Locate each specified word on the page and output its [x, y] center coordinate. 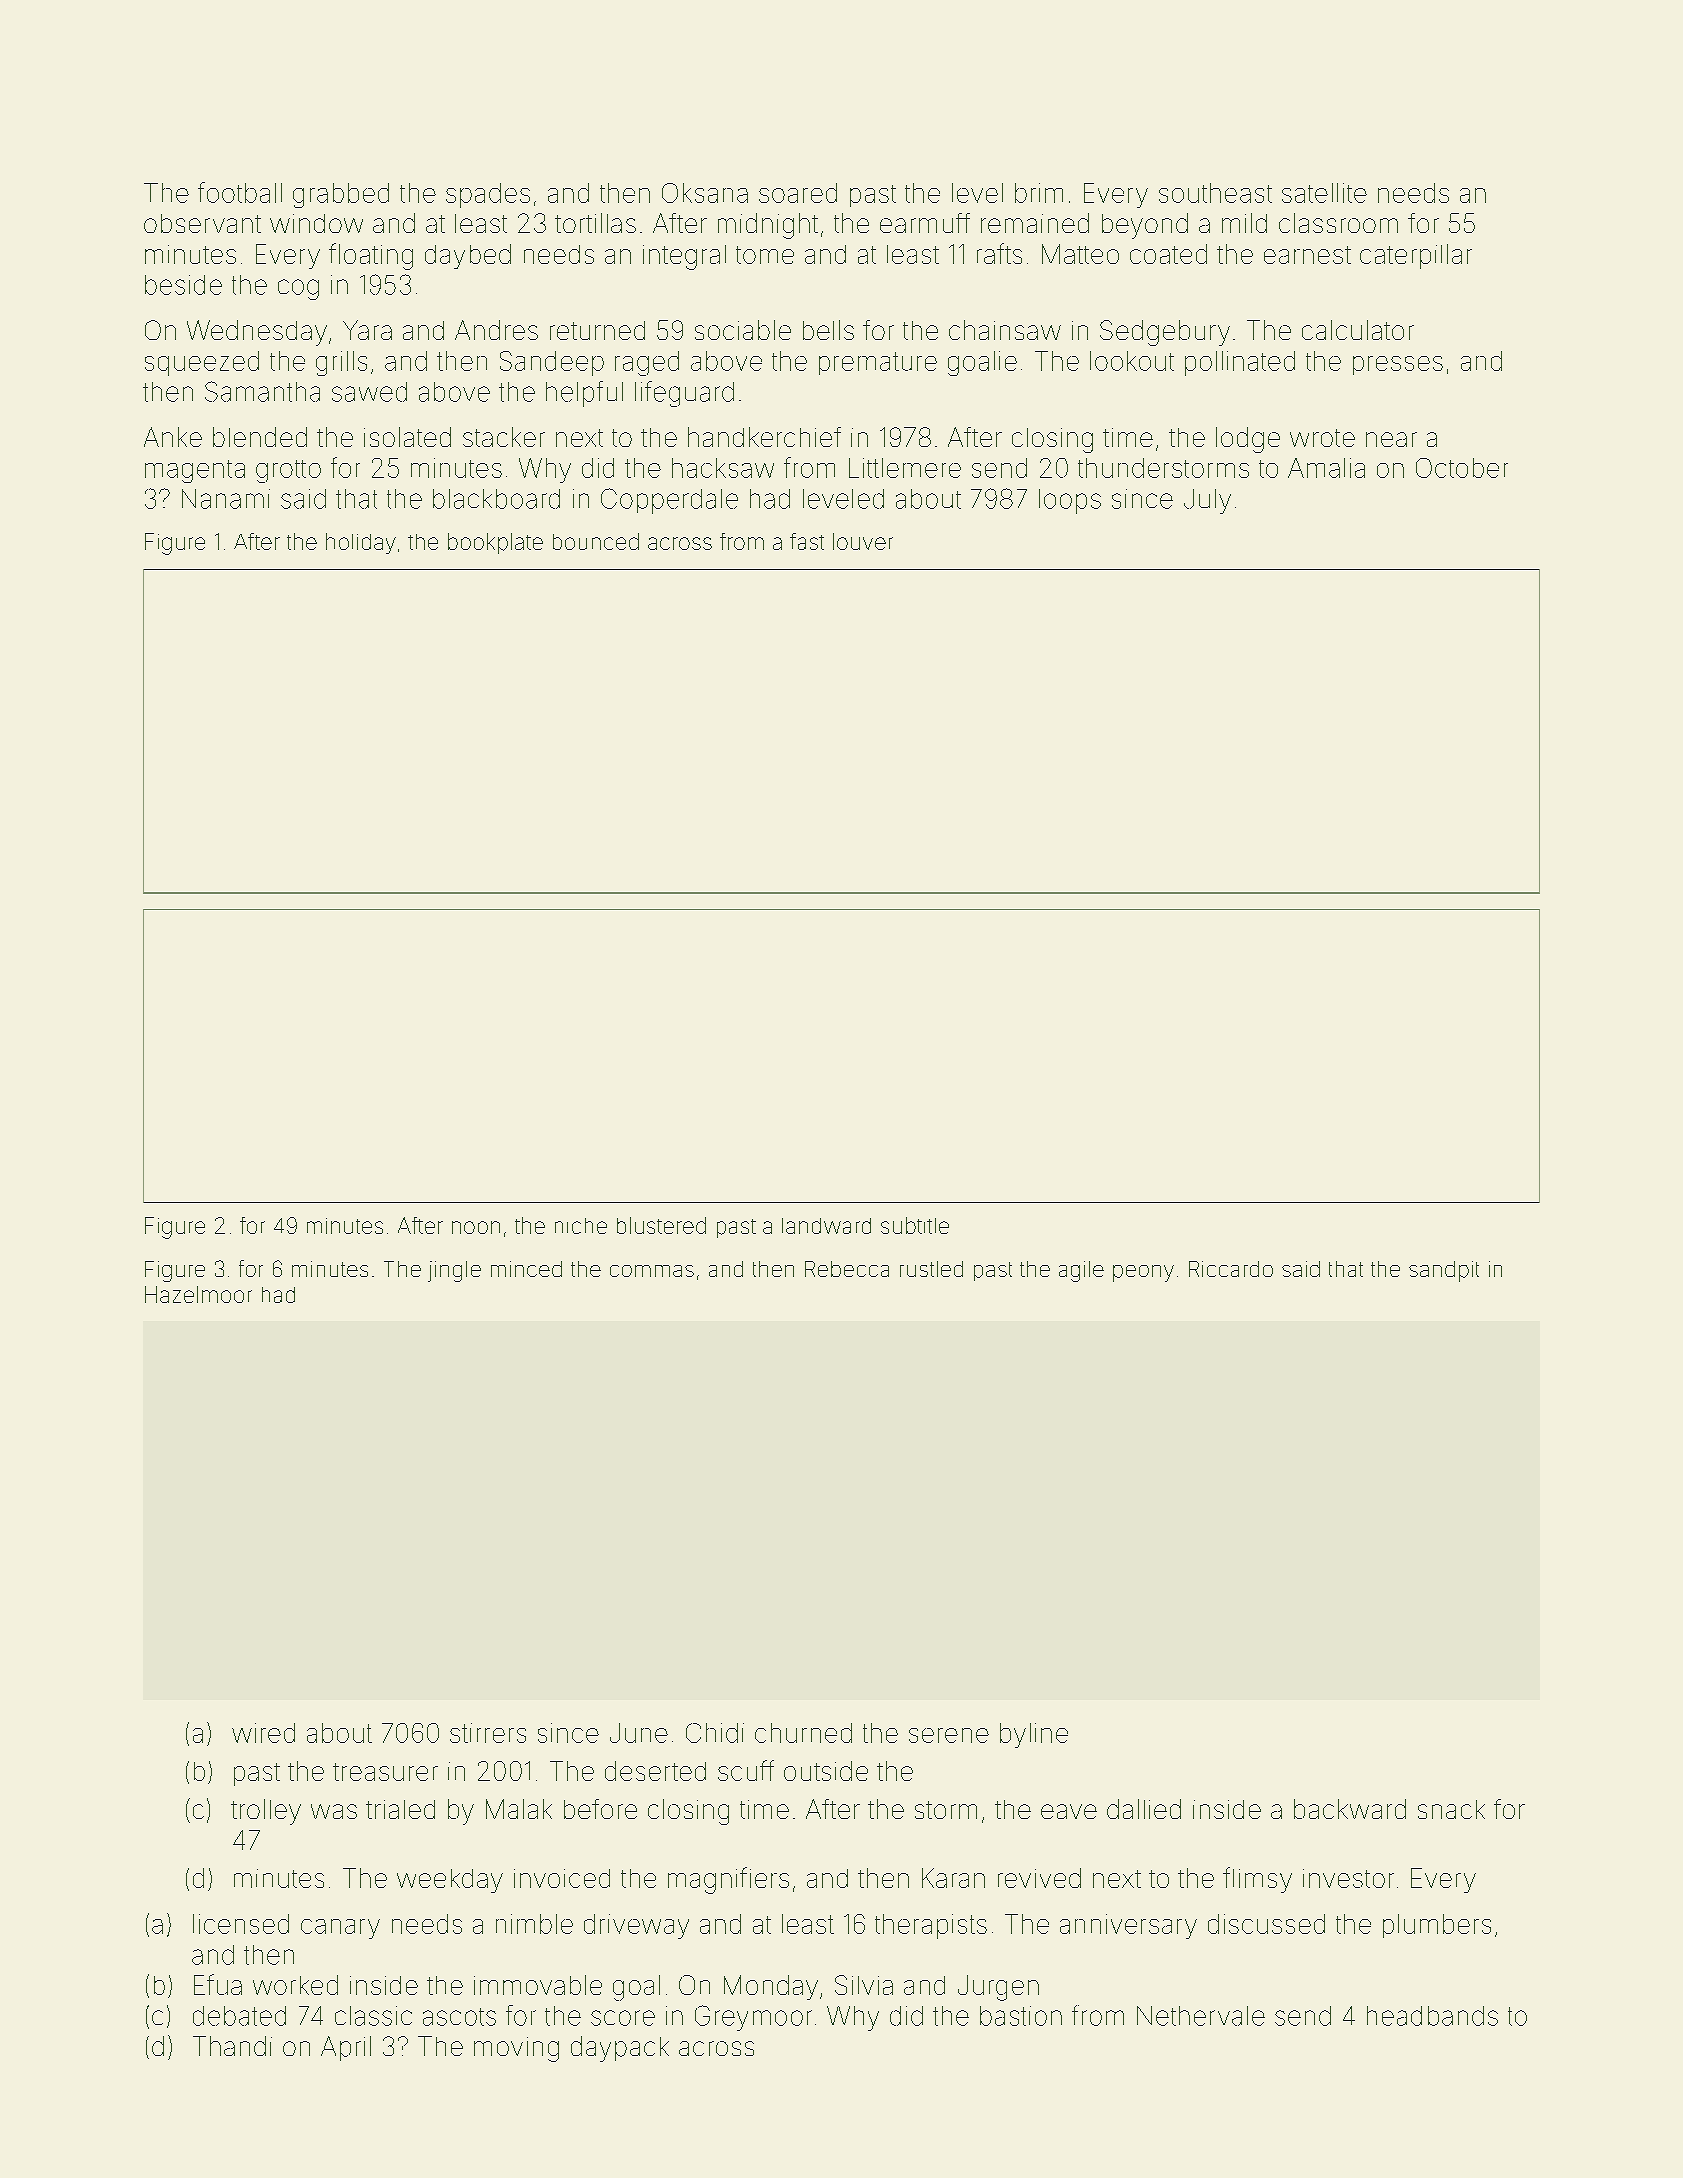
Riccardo [1231, 1269]
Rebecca [847, 1269]
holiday [361, 543]
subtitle [915, 1225]
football [240, 192]
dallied [1144, 1809]
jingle [454, 1271]
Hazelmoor [198, 1294]
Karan [953, 1878]
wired [263, 1733]
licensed [241, 1924]
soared [798, 193]
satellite [1324, 193]
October [1462, 468]
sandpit [1444, 1271]
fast [807, 541]
